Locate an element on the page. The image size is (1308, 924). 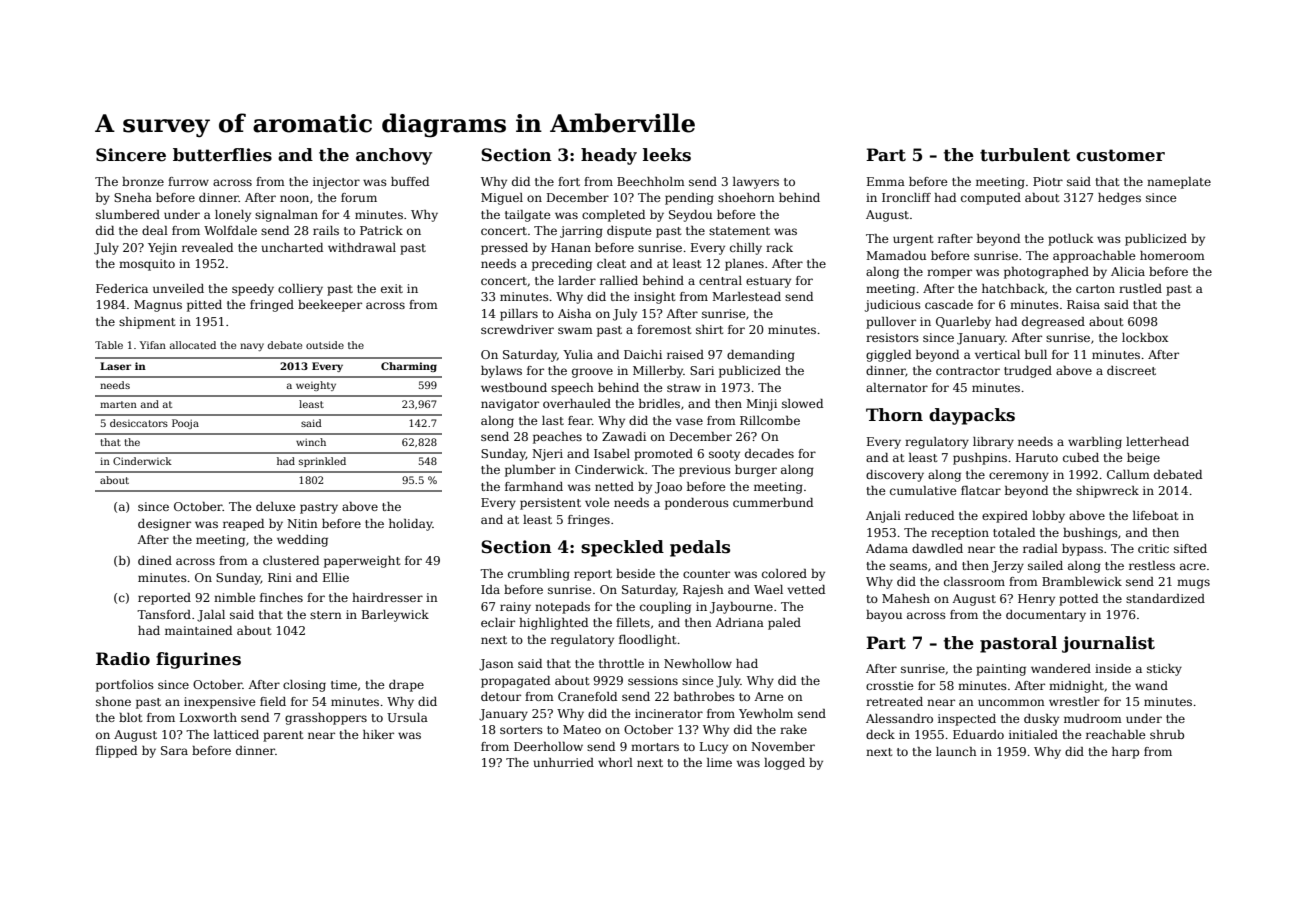
straw is located at coordinates (684, 388).
